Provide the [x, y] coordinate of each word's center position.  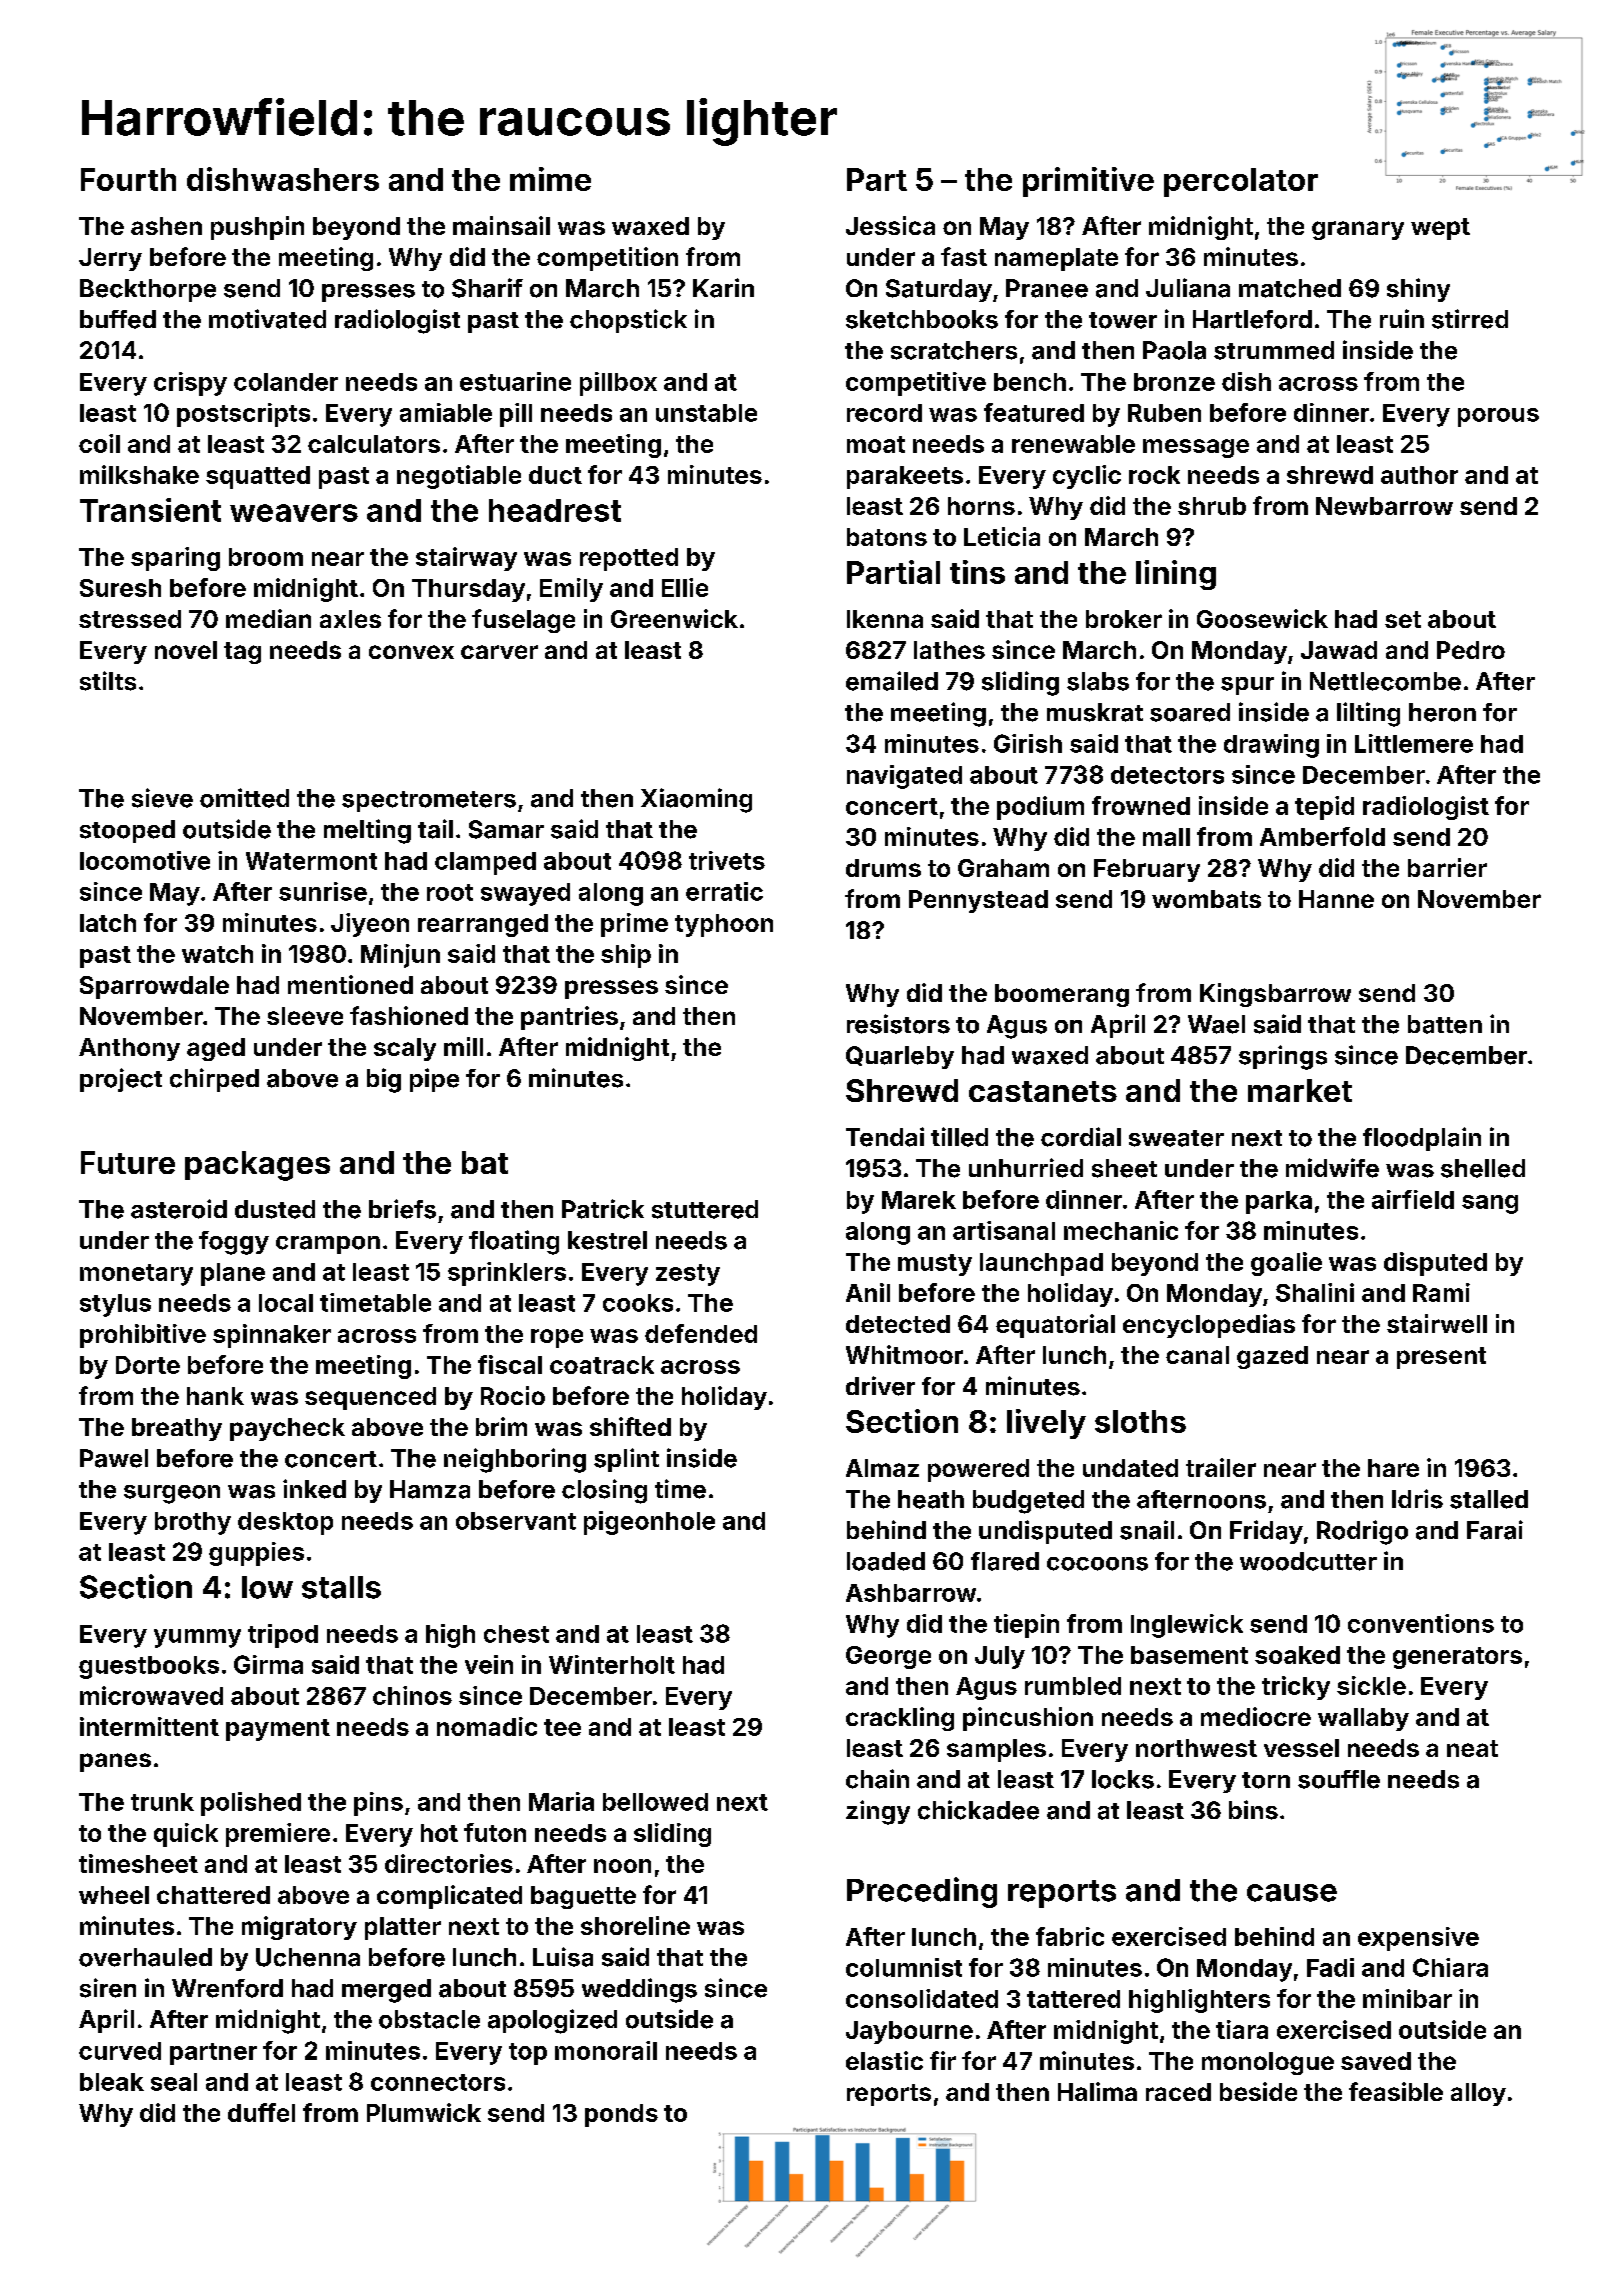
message [1196, 448]
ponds [621, 2115]
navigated [904, 777]
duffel [261, 2112]
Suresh [120, 588]
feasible [1396, 2091]
